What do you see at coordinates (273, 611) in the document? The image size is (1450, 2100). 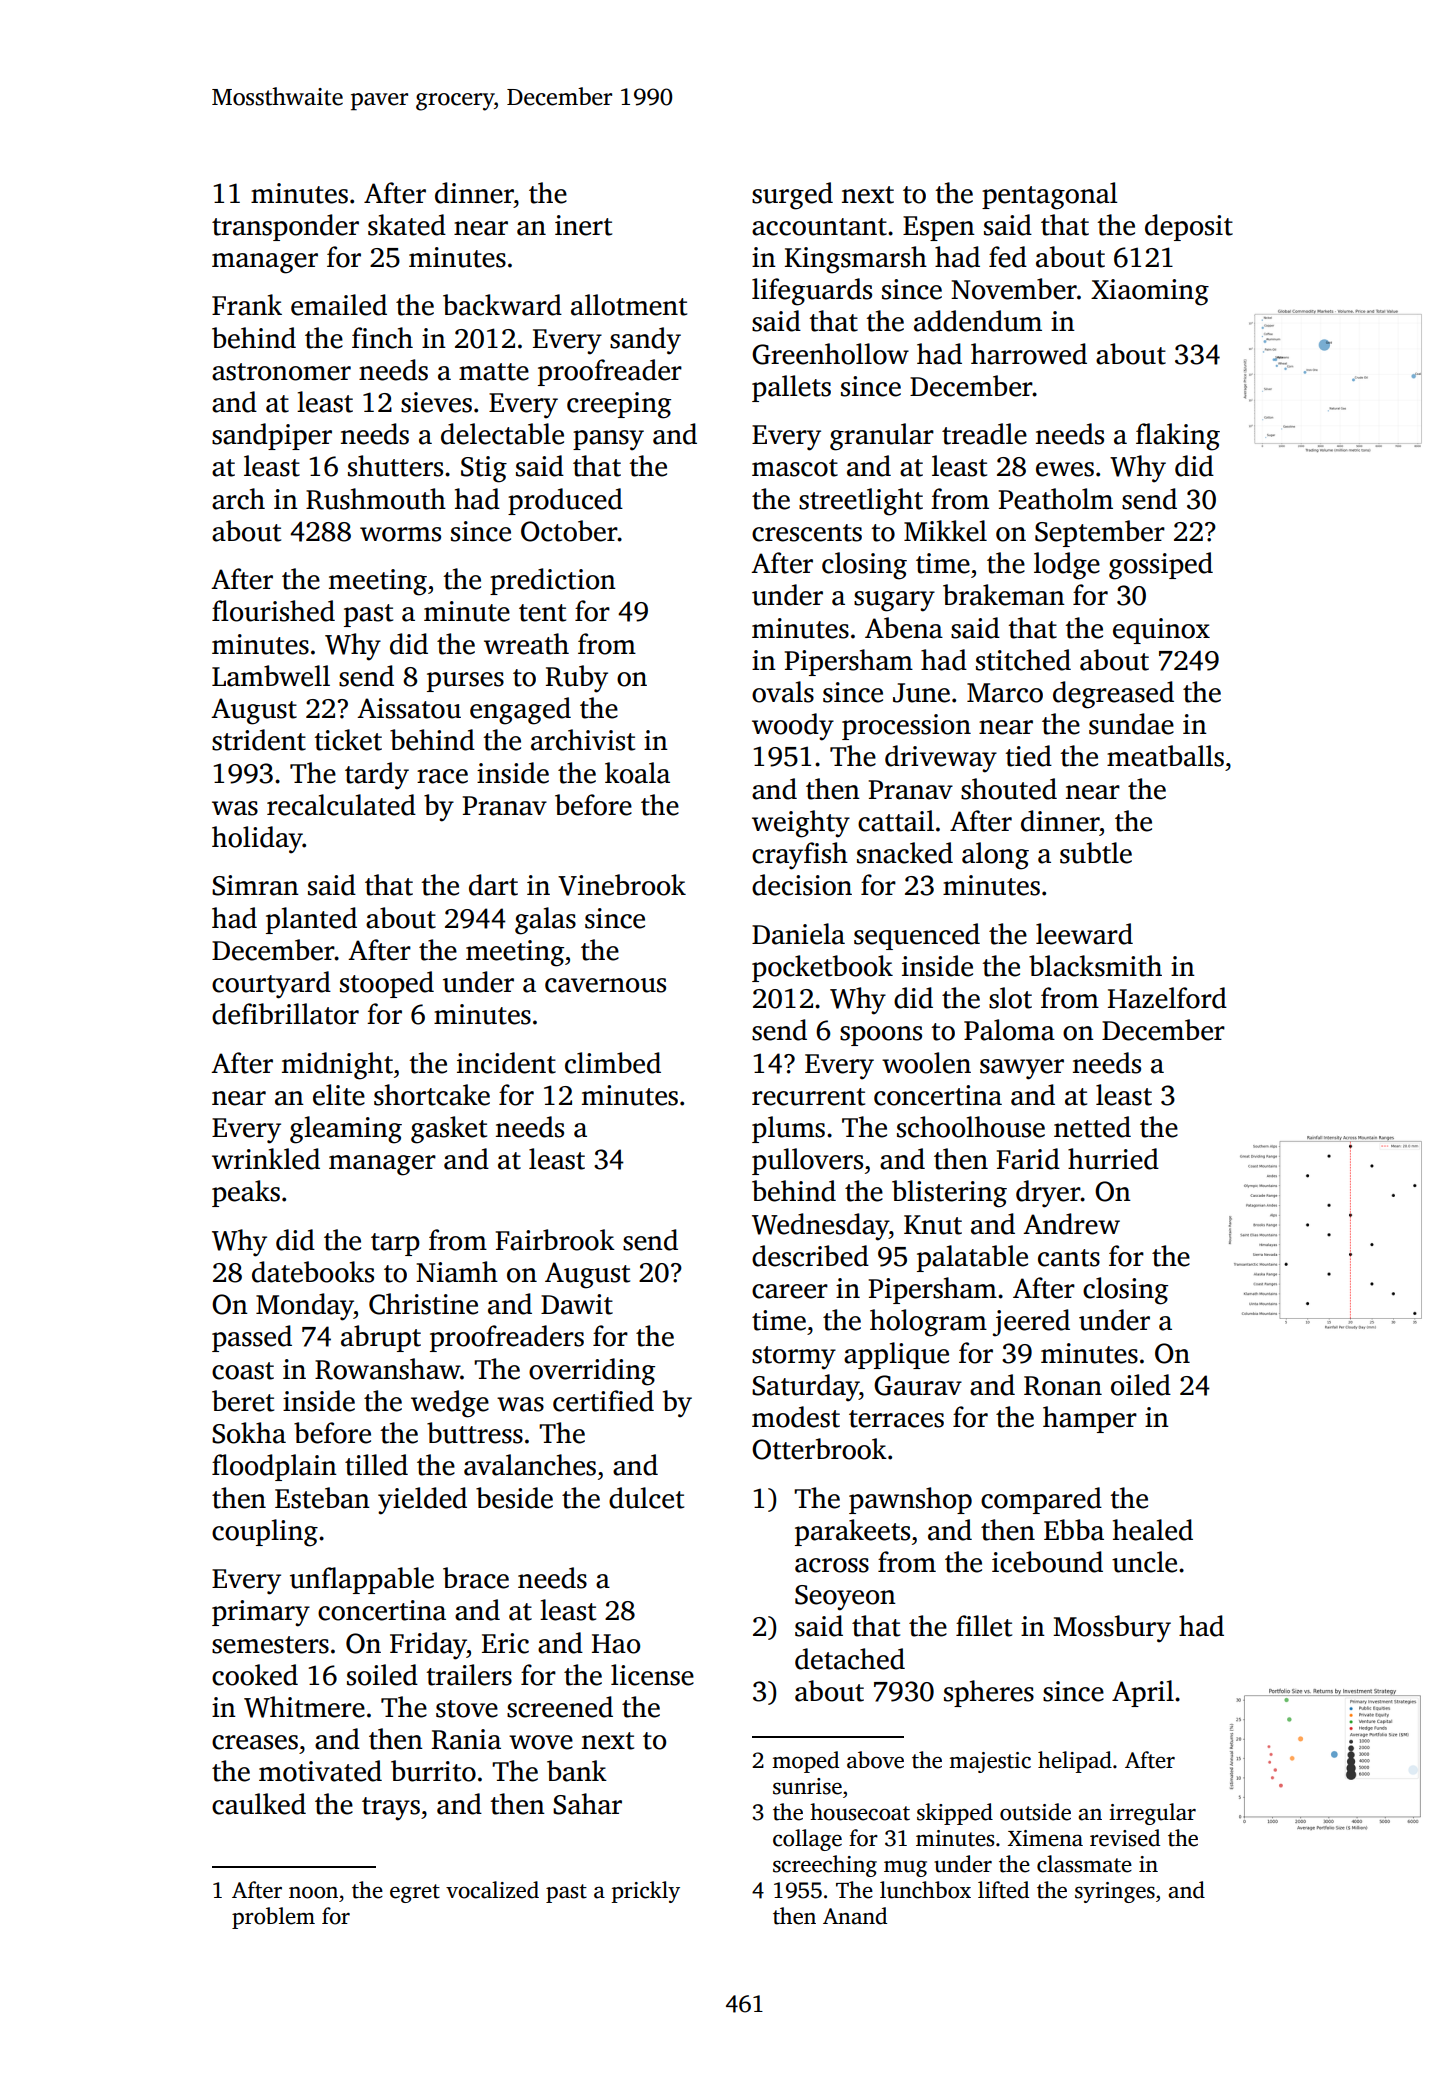 I see `flourished` at bounding box center [273, 611].
